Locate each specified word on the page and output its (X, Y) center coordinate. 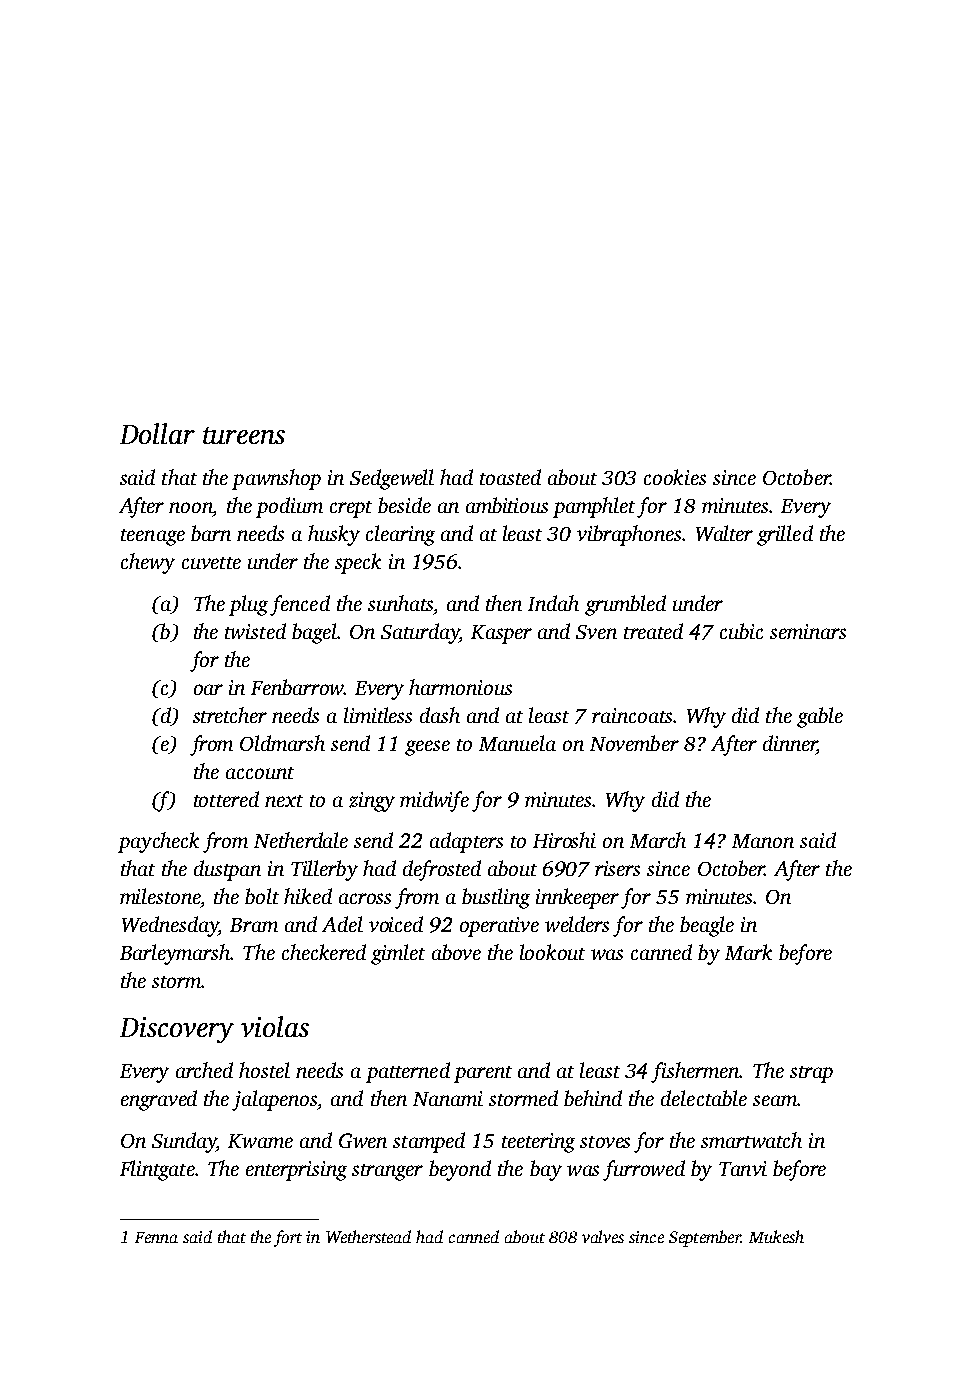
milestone (160, 896)
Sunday (184, 1142)
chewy (148, 563)
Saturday (420, 633)
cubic (741, 631)
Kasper (501, 634)
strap (811, 1074)
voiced (396, 924)
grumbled (625, 605)
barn (211, 533)
